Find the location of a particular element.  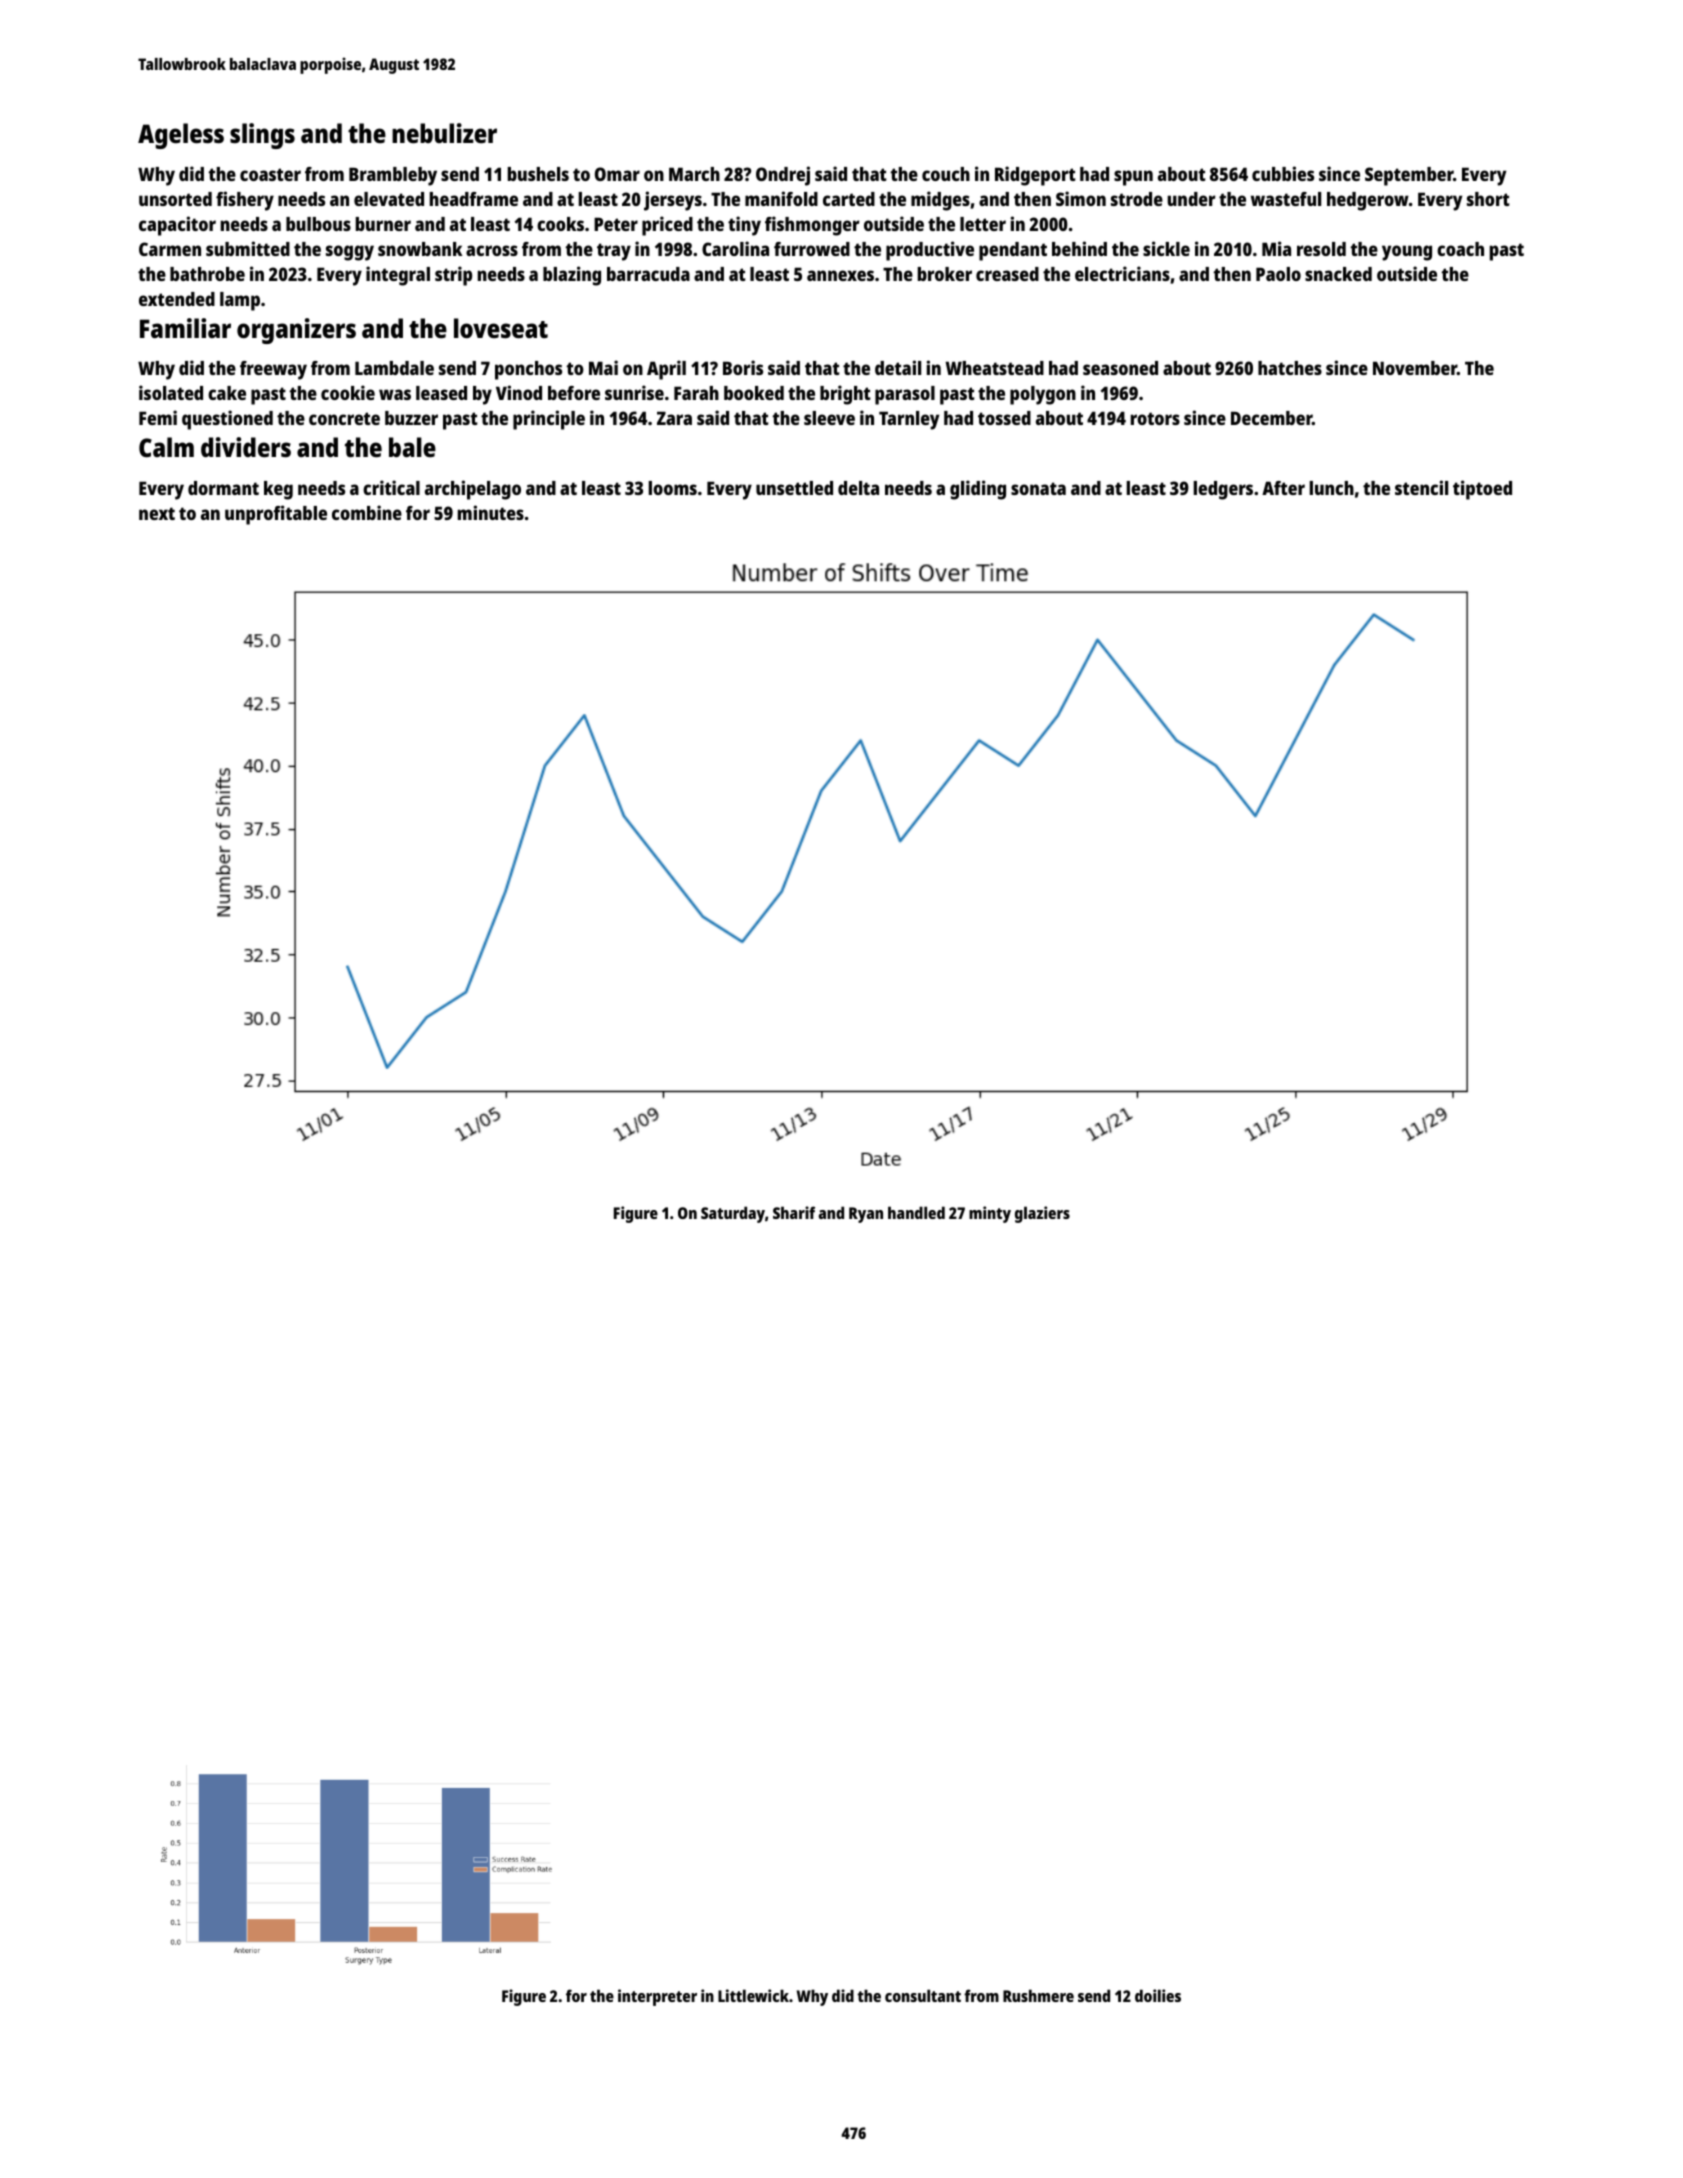

minty is located at coordinates (990, 1214).
